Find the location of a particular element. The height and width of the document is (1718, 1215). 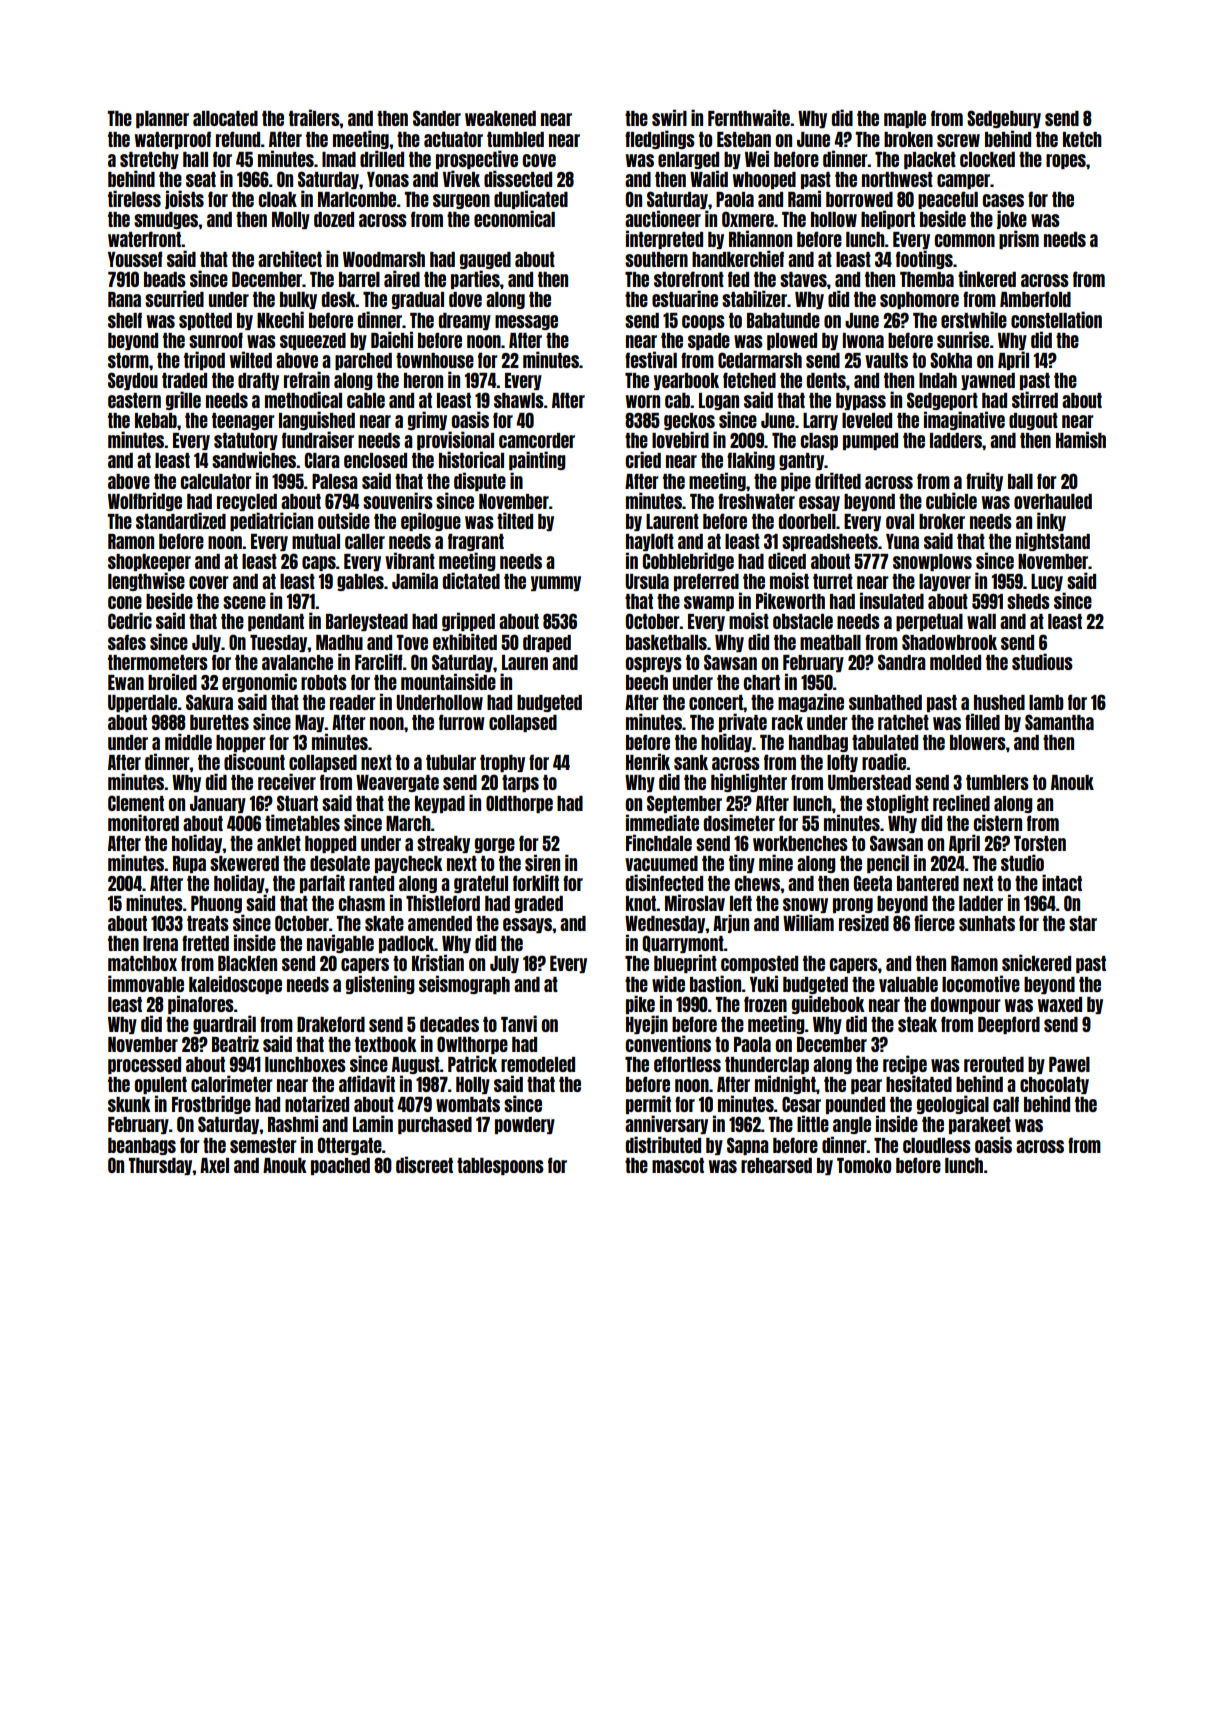

midnight is located at coordinates (785, 1084).
